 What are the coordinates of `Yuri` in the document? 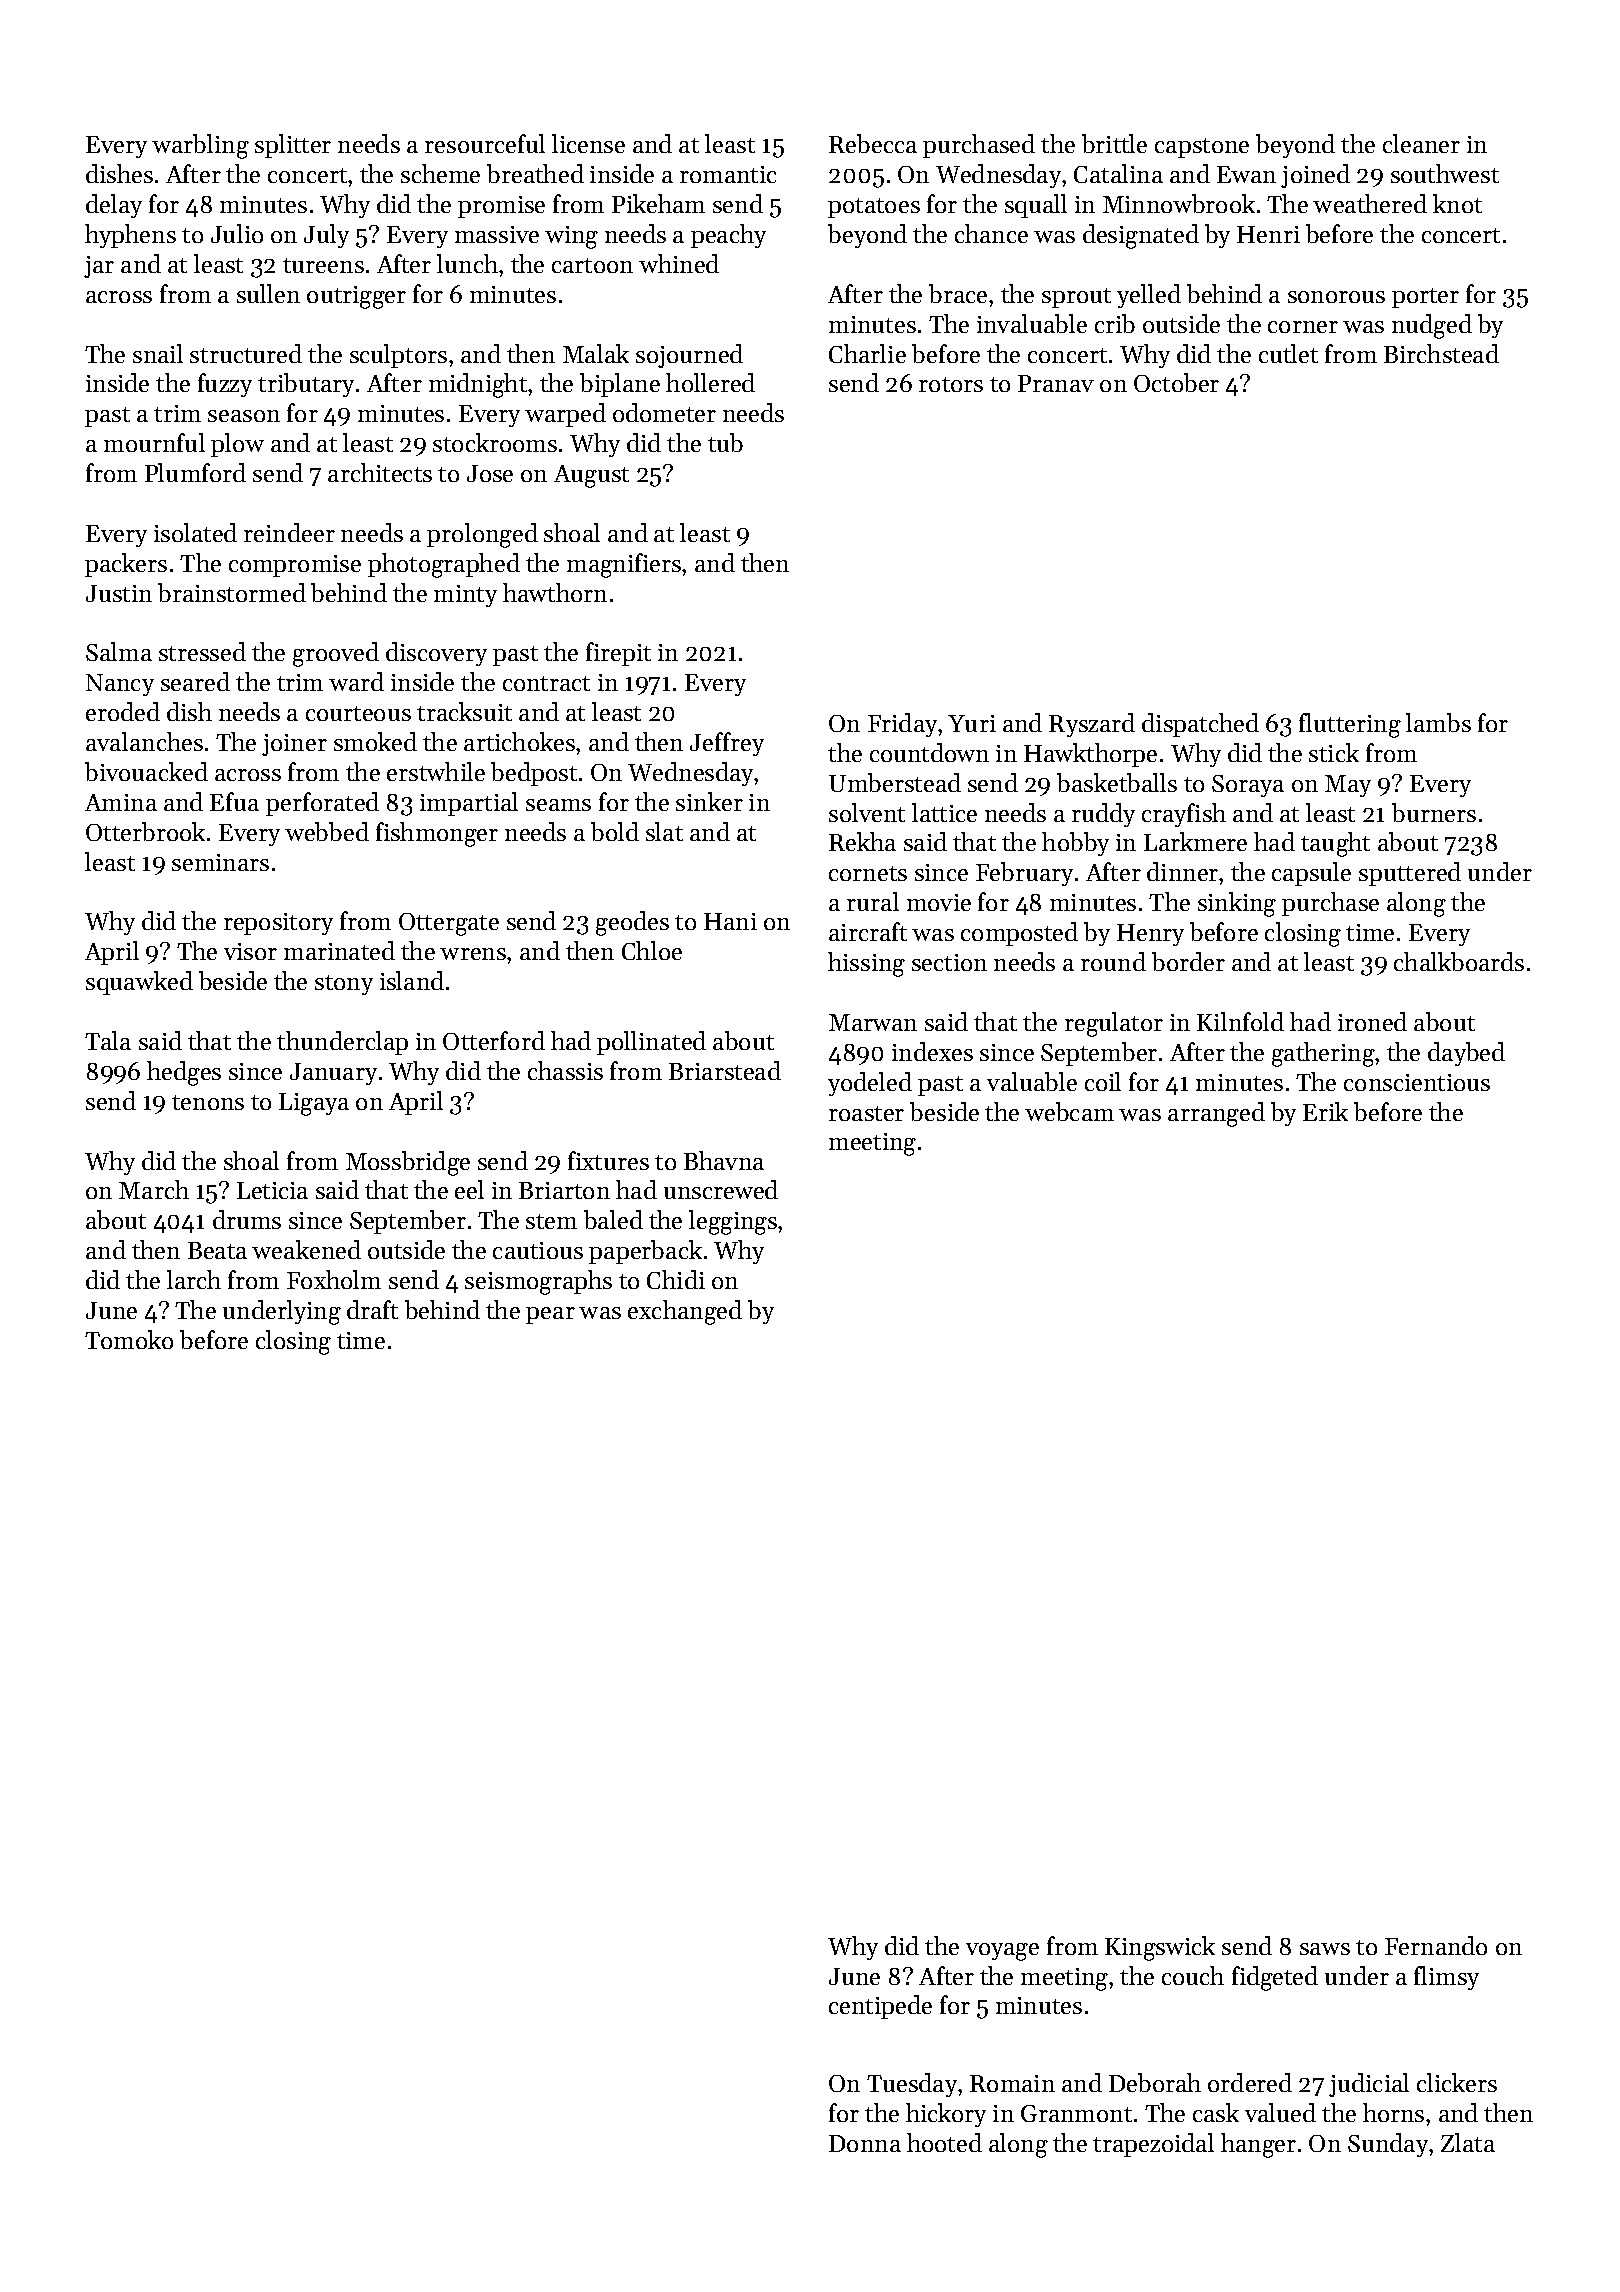 It's located at (972, 723).
